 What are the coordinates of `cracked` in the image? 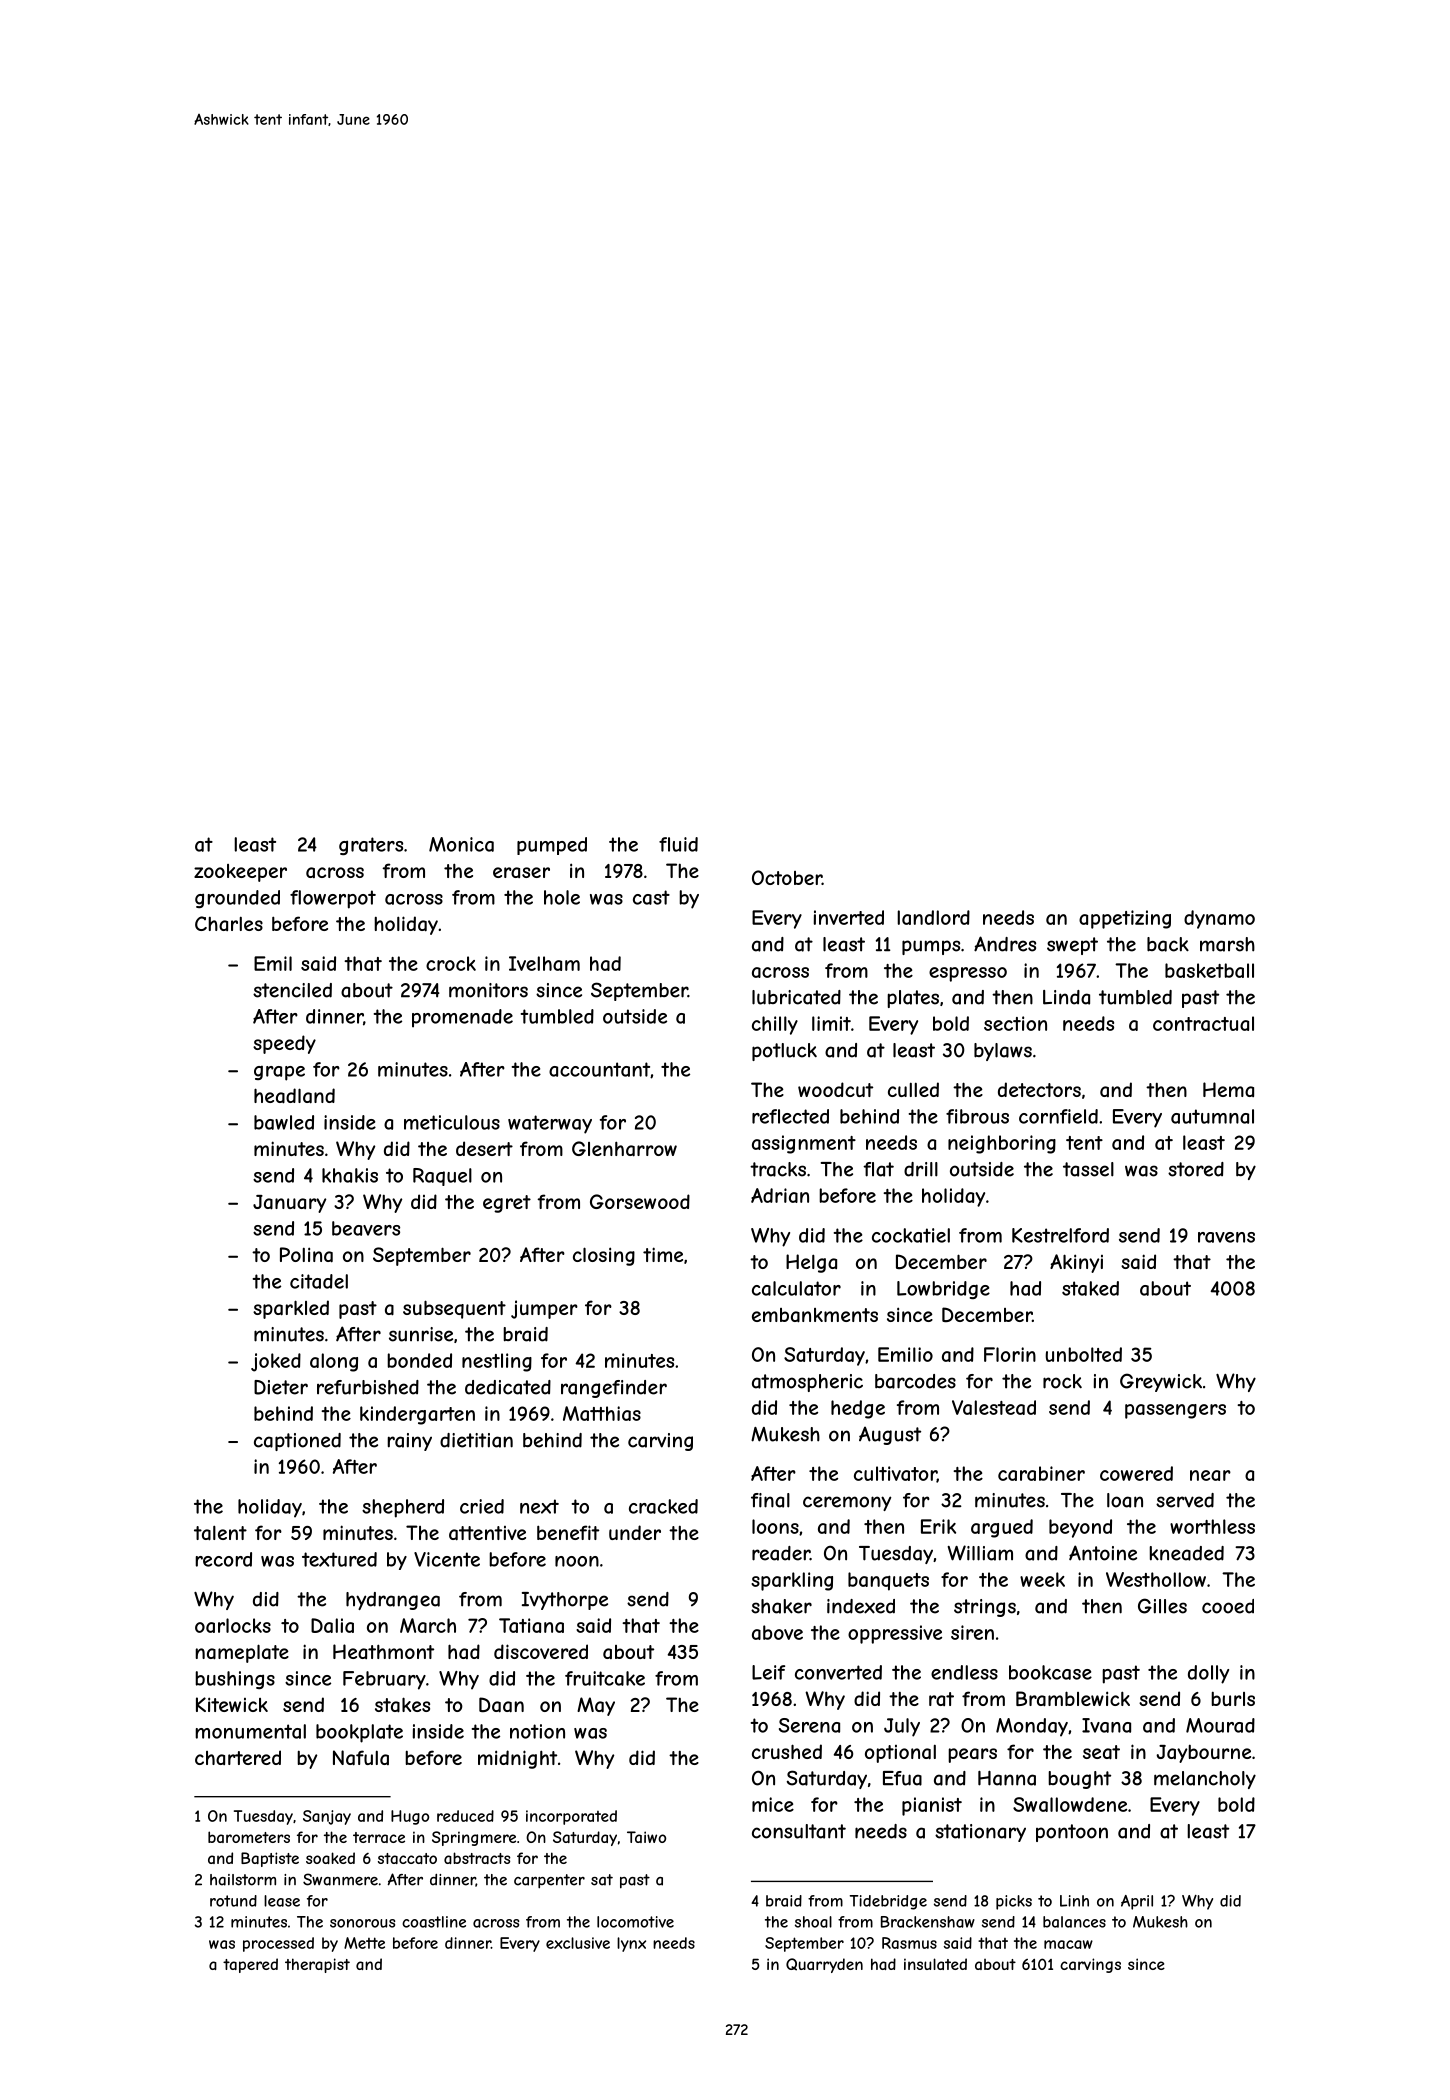 It's located at (663, 1506).
